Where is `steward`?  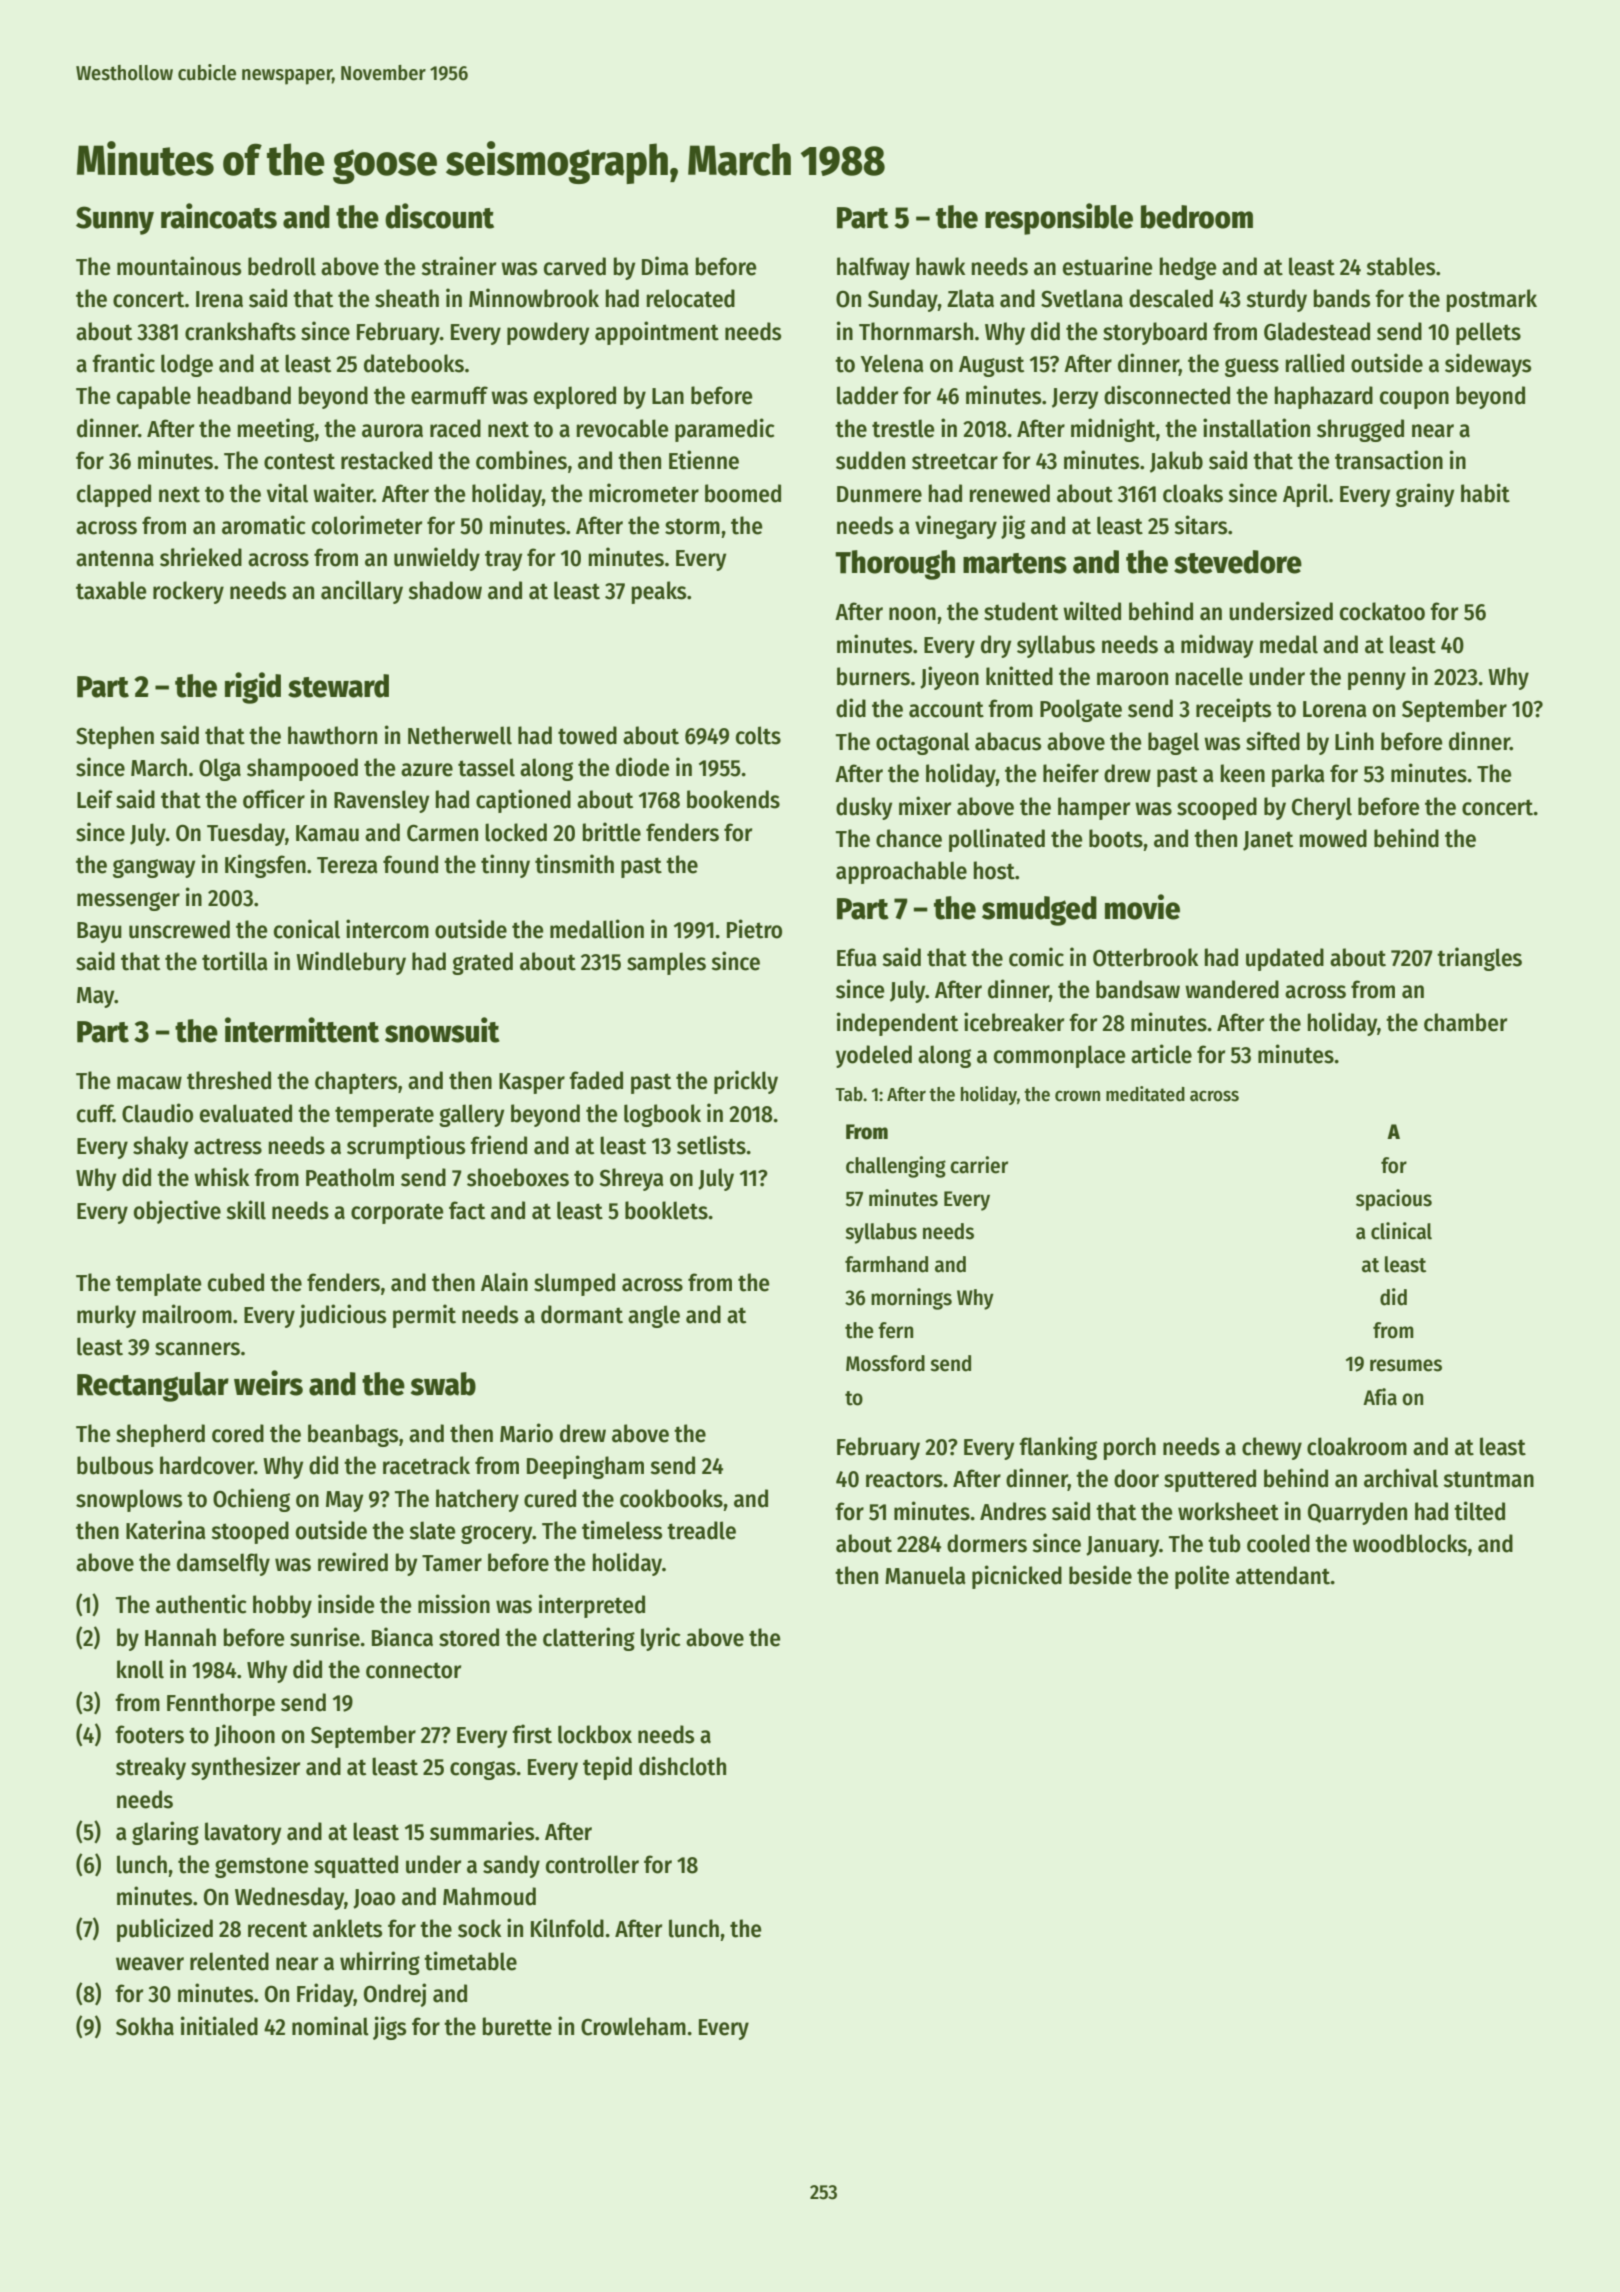
steward is located at coordinates (338, 686).
